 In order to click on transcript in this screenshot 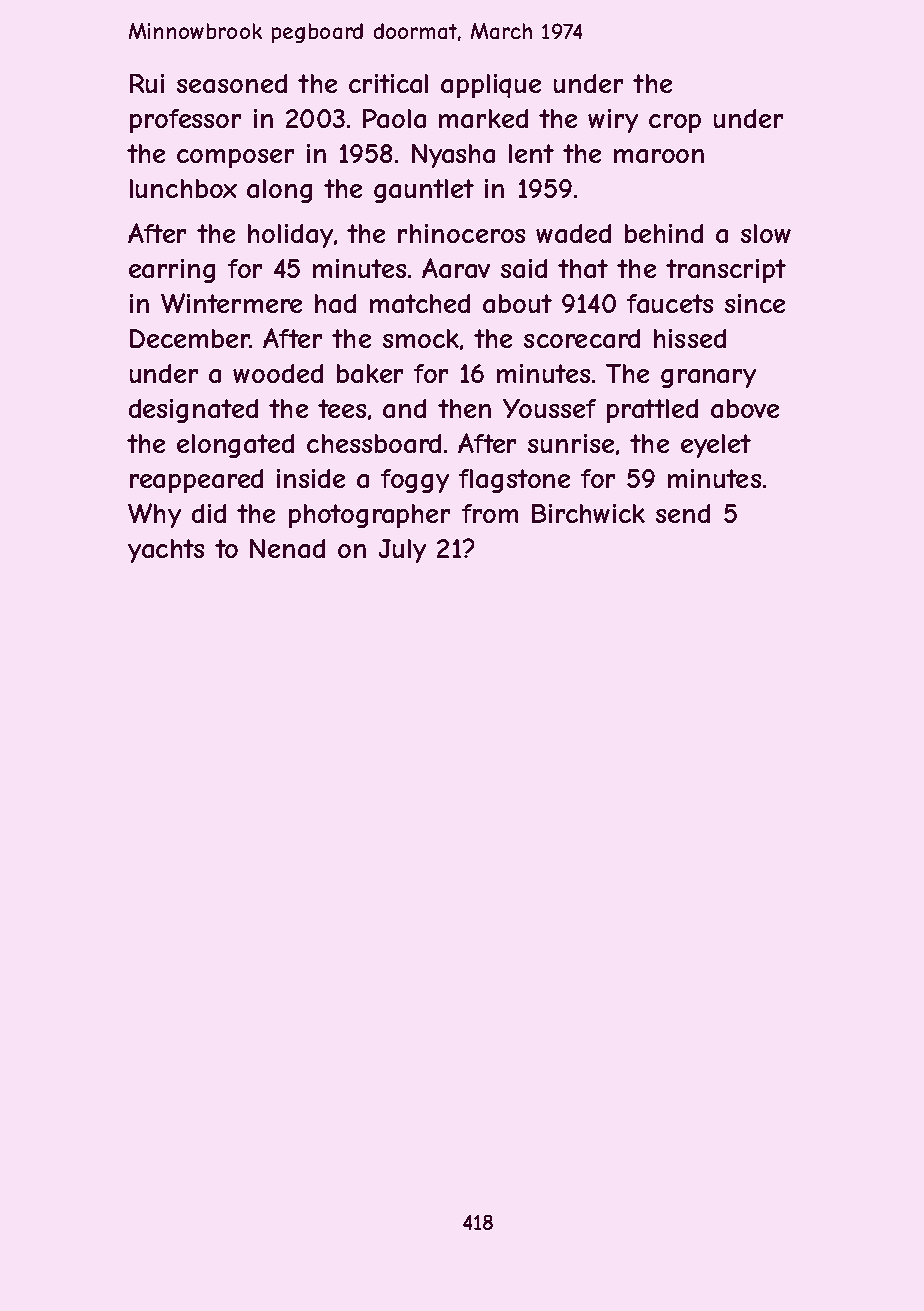, I will do `click(726, 271)`.
